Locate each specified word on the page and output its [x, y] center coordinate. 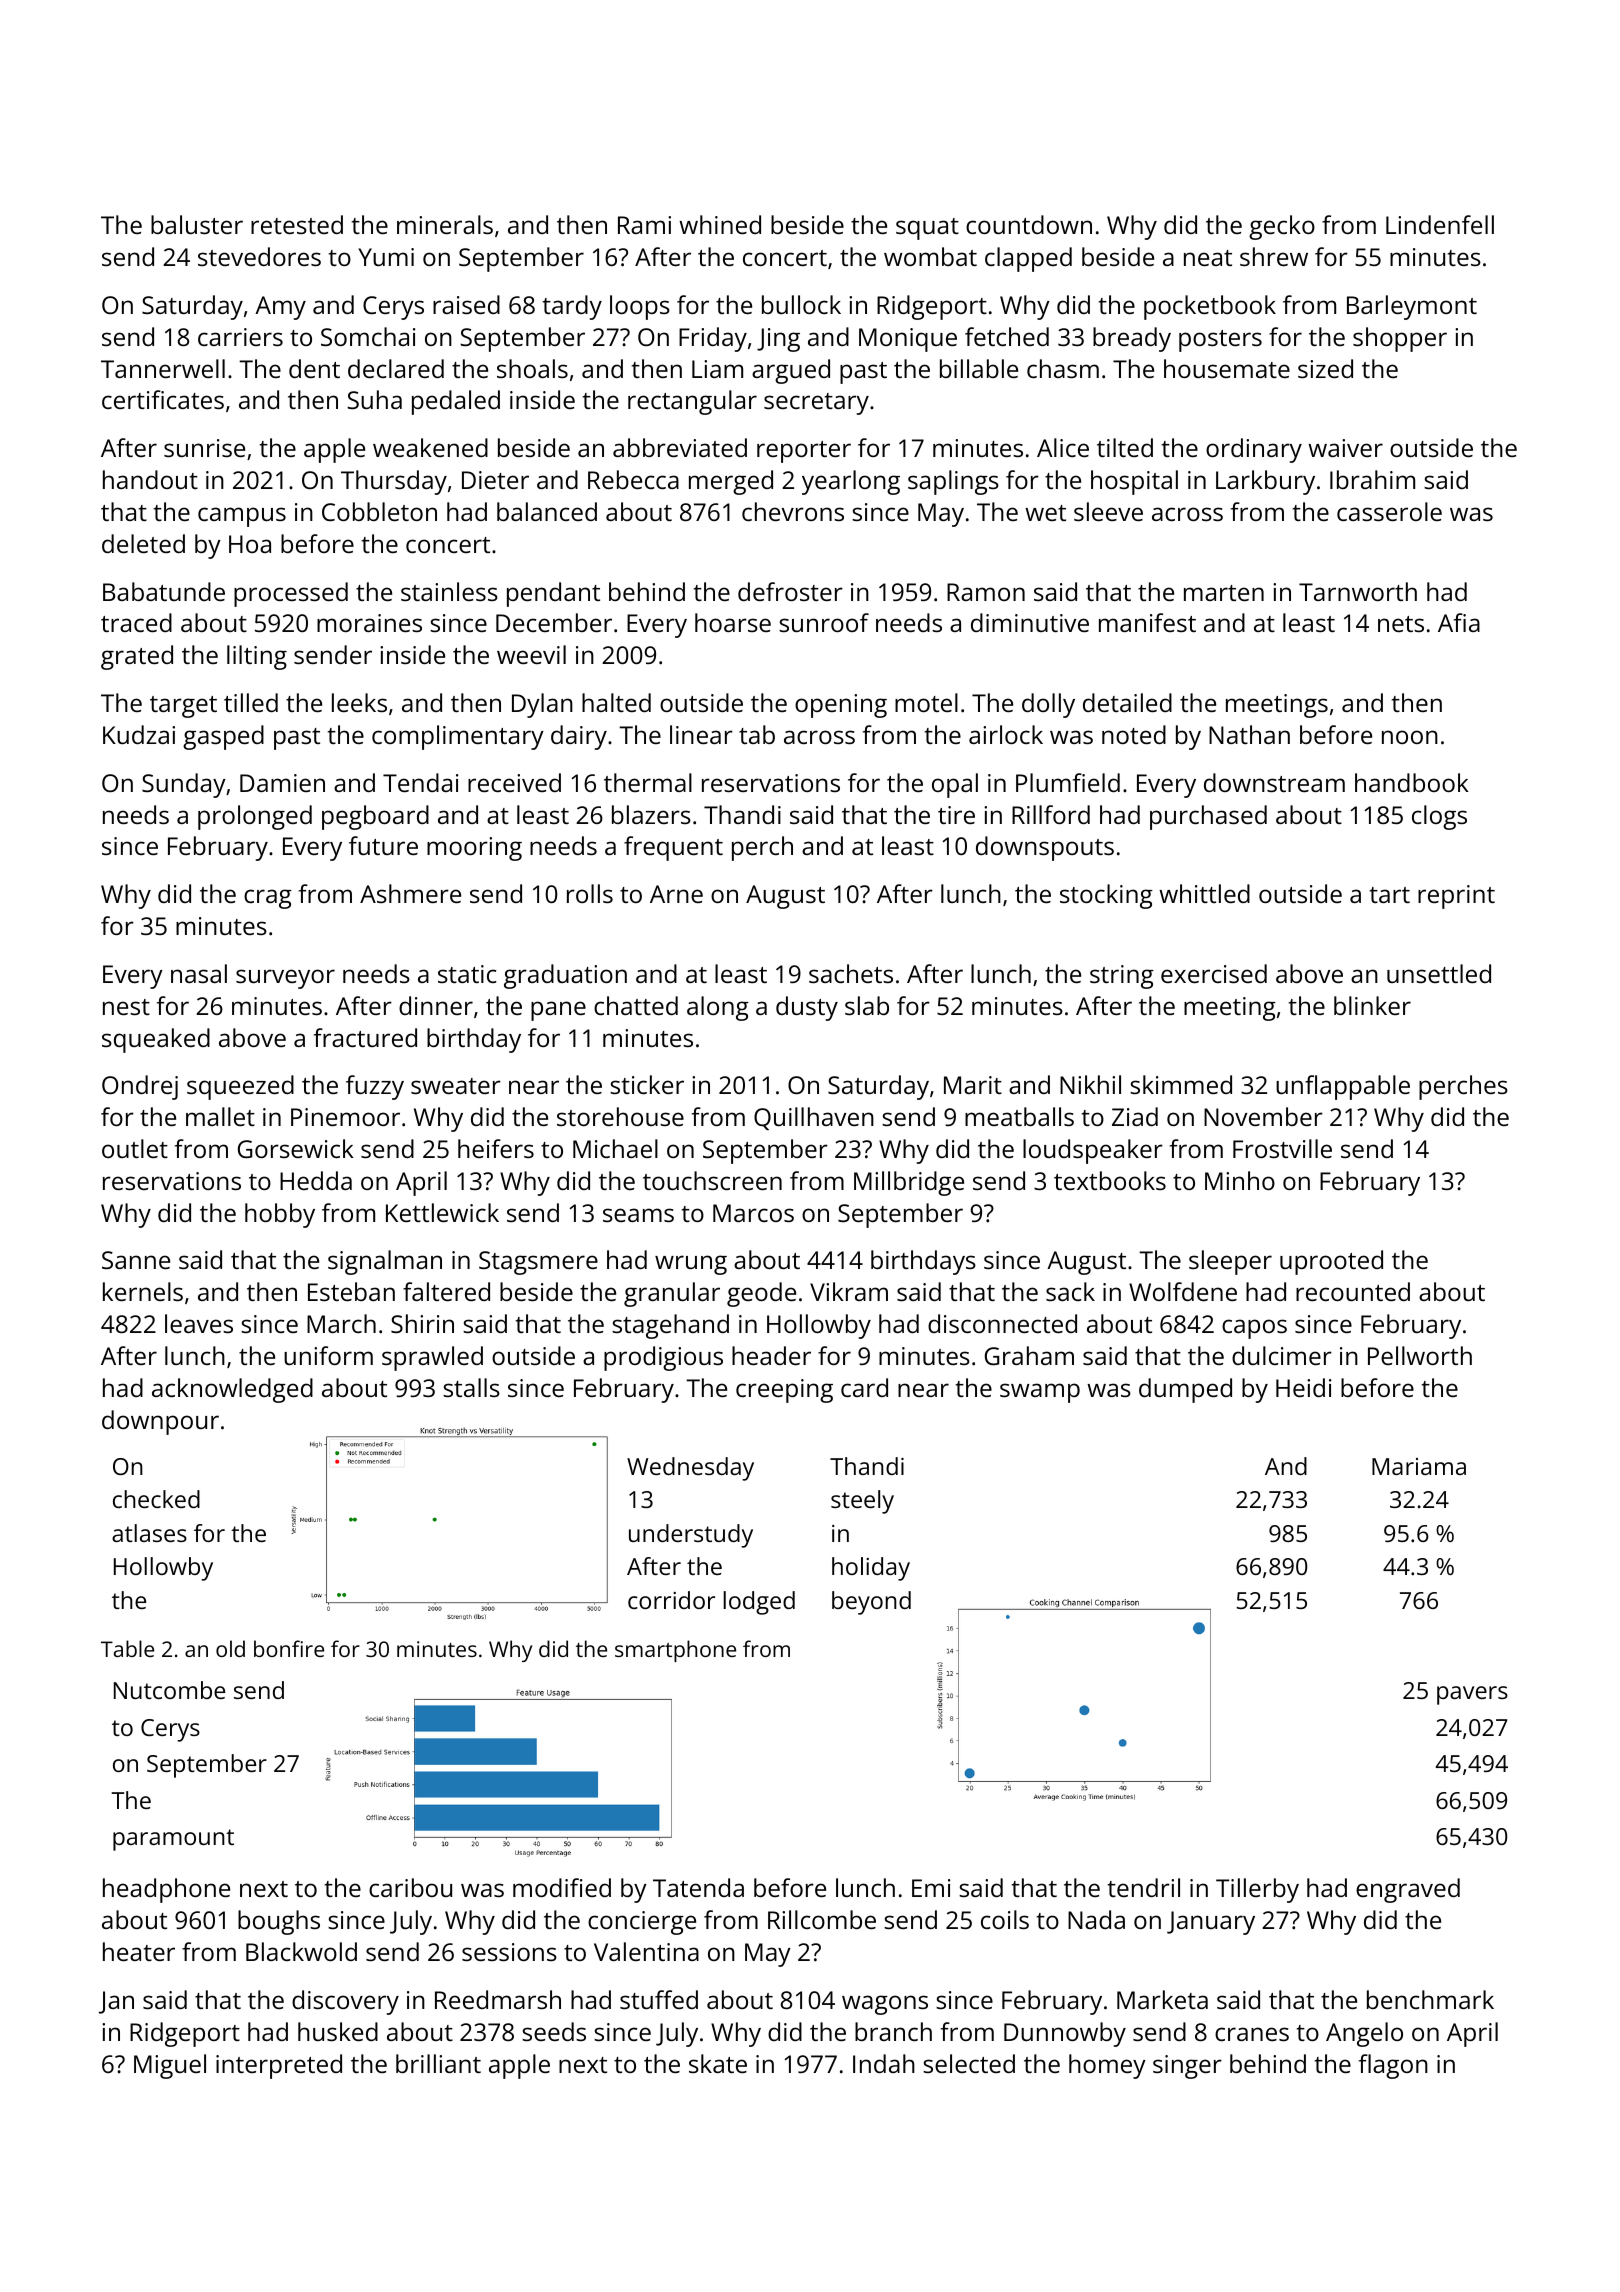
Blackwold [301, 1951]
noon [1410, 737]
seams [638, 1215]
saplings [953, 482]
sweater [456, 1086]
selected [969, 2063]
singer [1187, 2067]
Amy [280, 308]
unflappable [1343, 1087]
